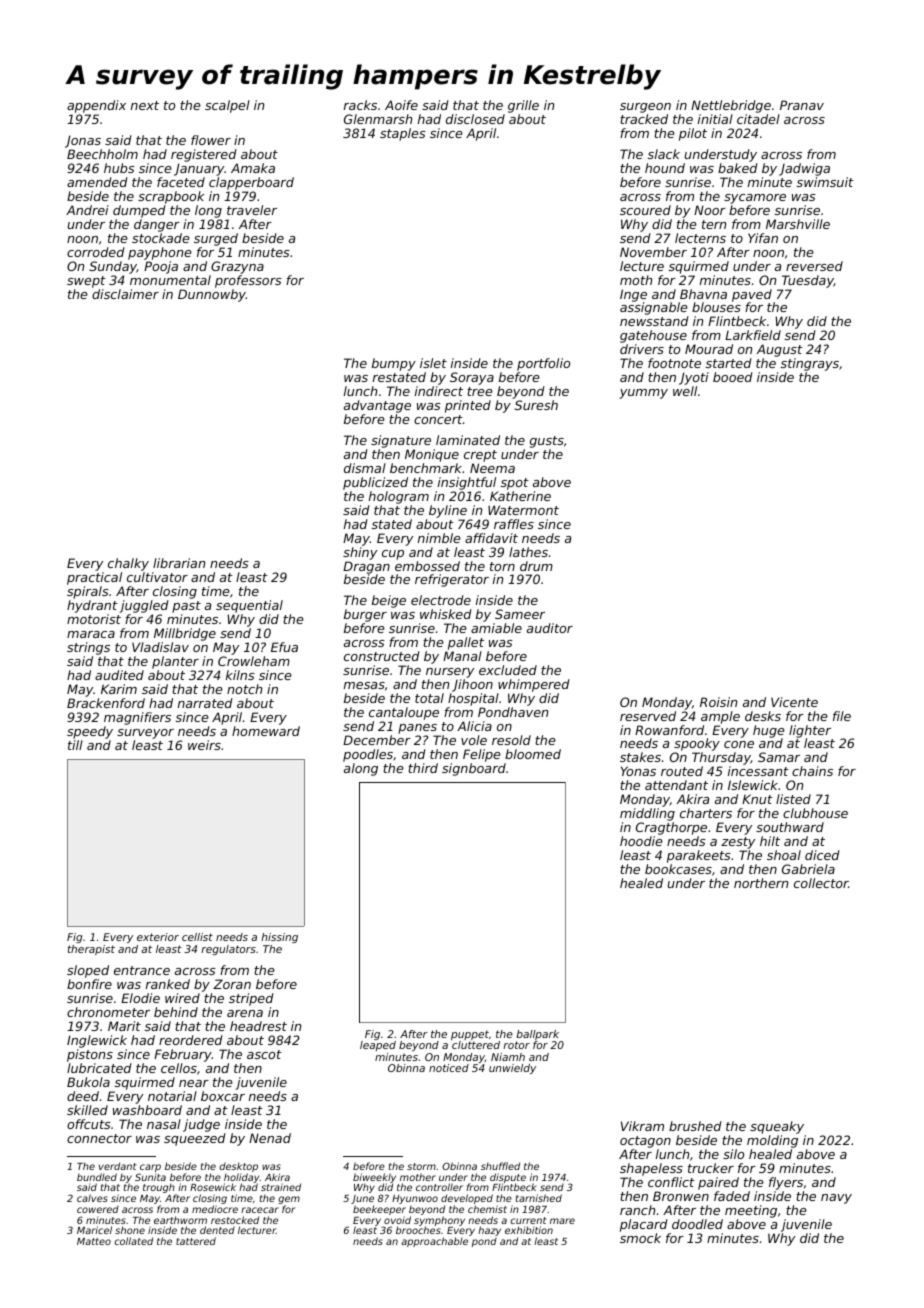 The height and width of the image is (1308, 924). Describe the element at coordinates (654, 321) in the image. I see `newsstand` at that location.
